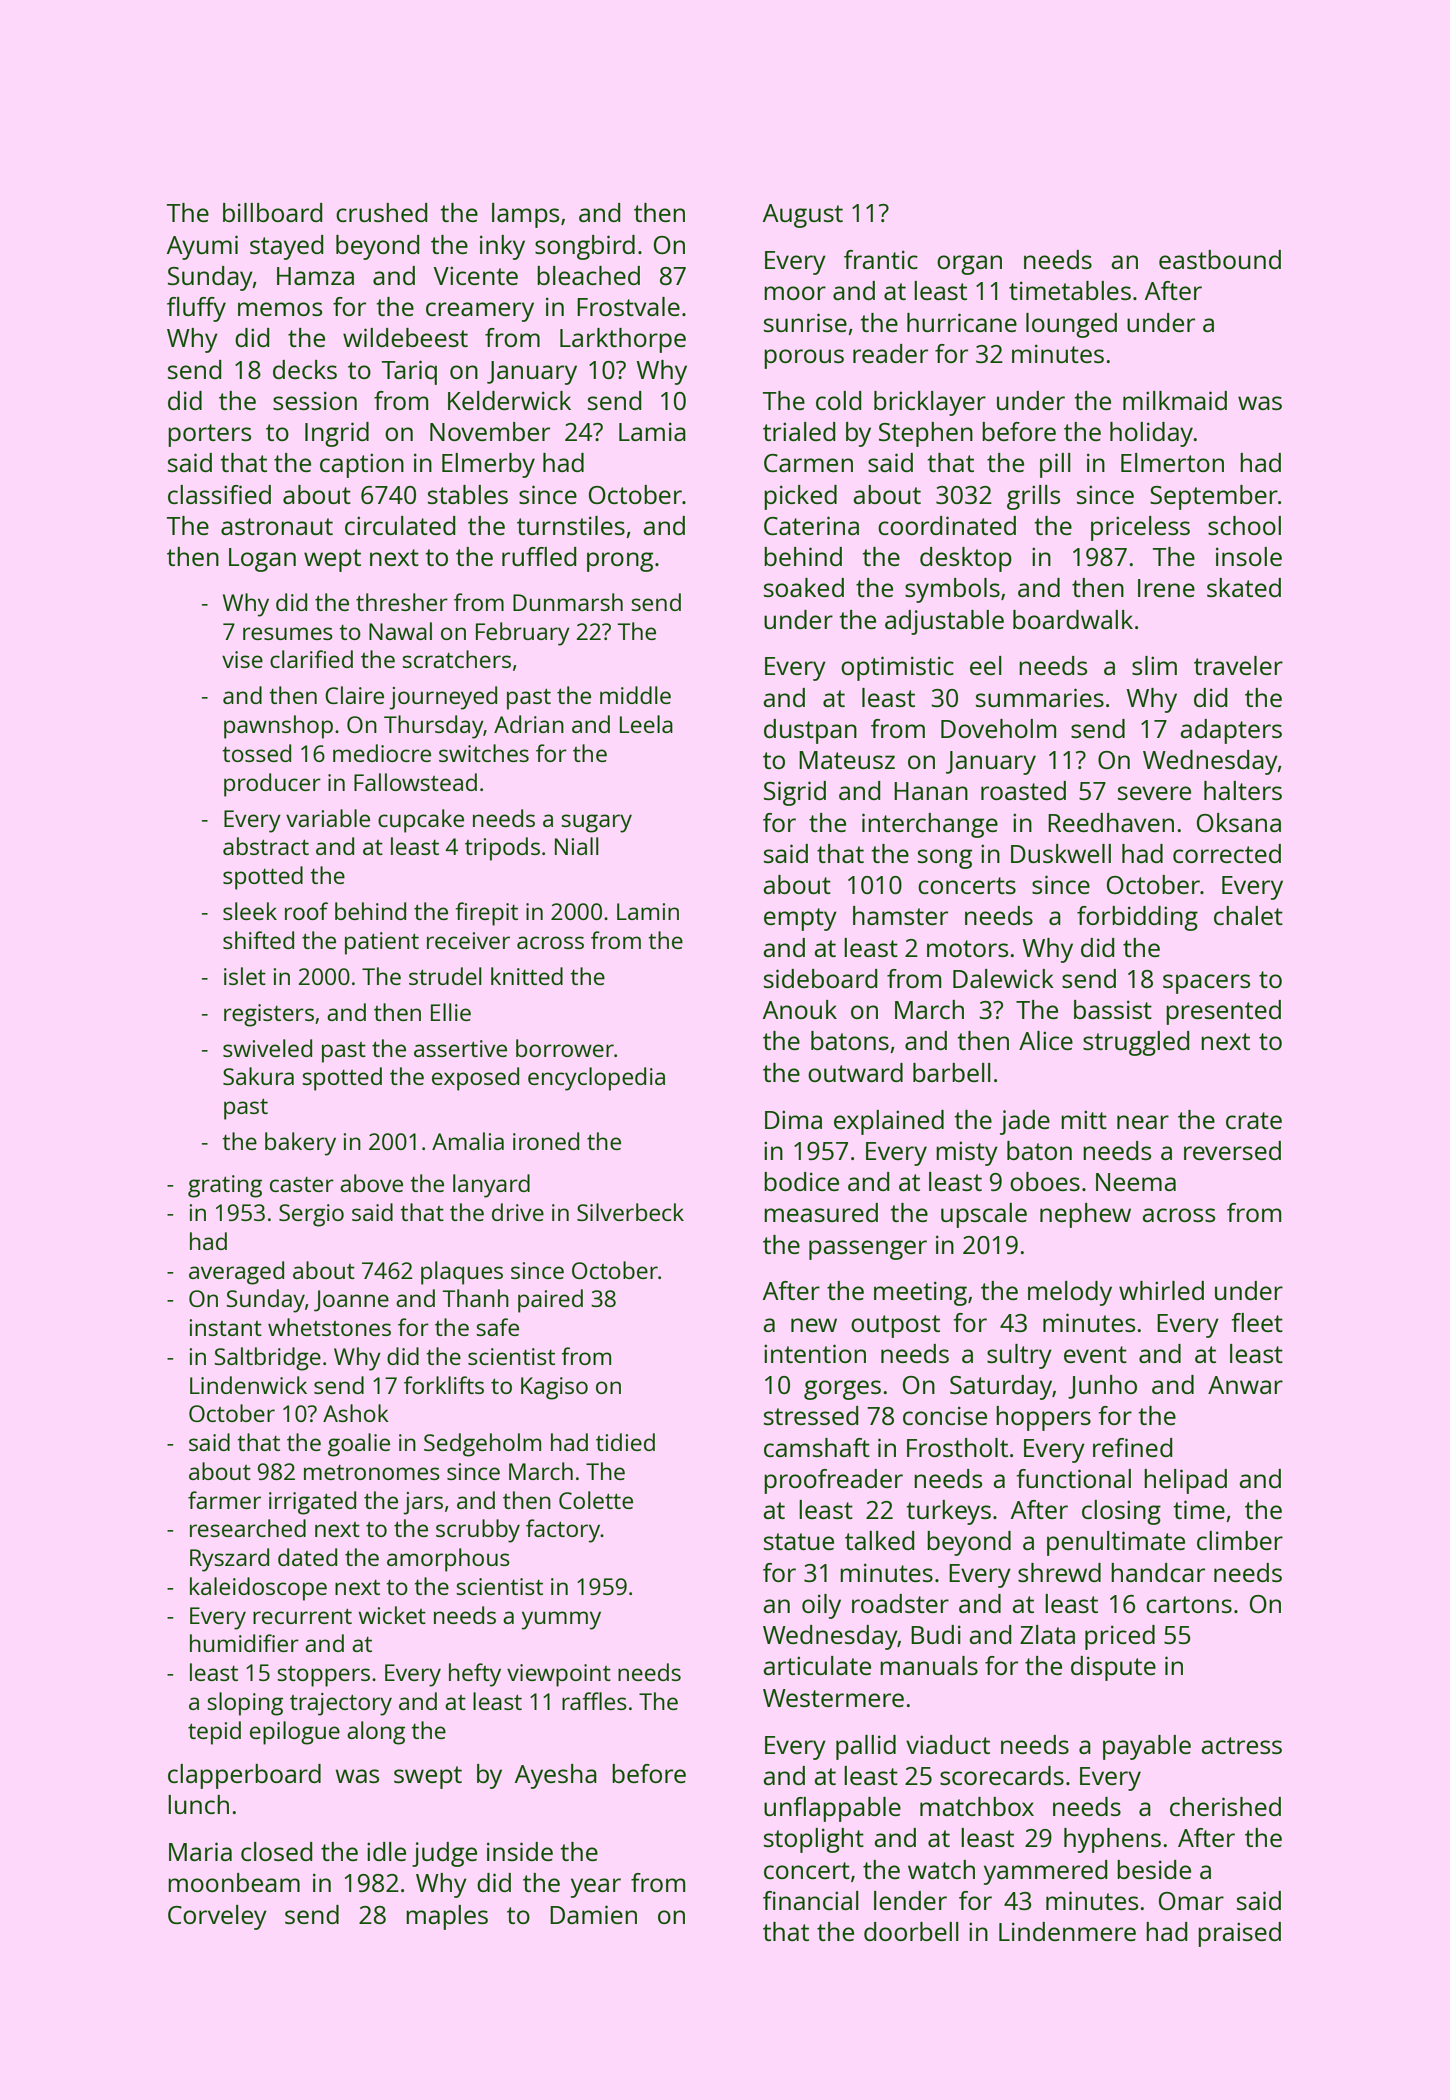 The image size is (1450, 2100). Describe the element at coordinates (409, 372) in the page. I see `Tariq` at that location.
